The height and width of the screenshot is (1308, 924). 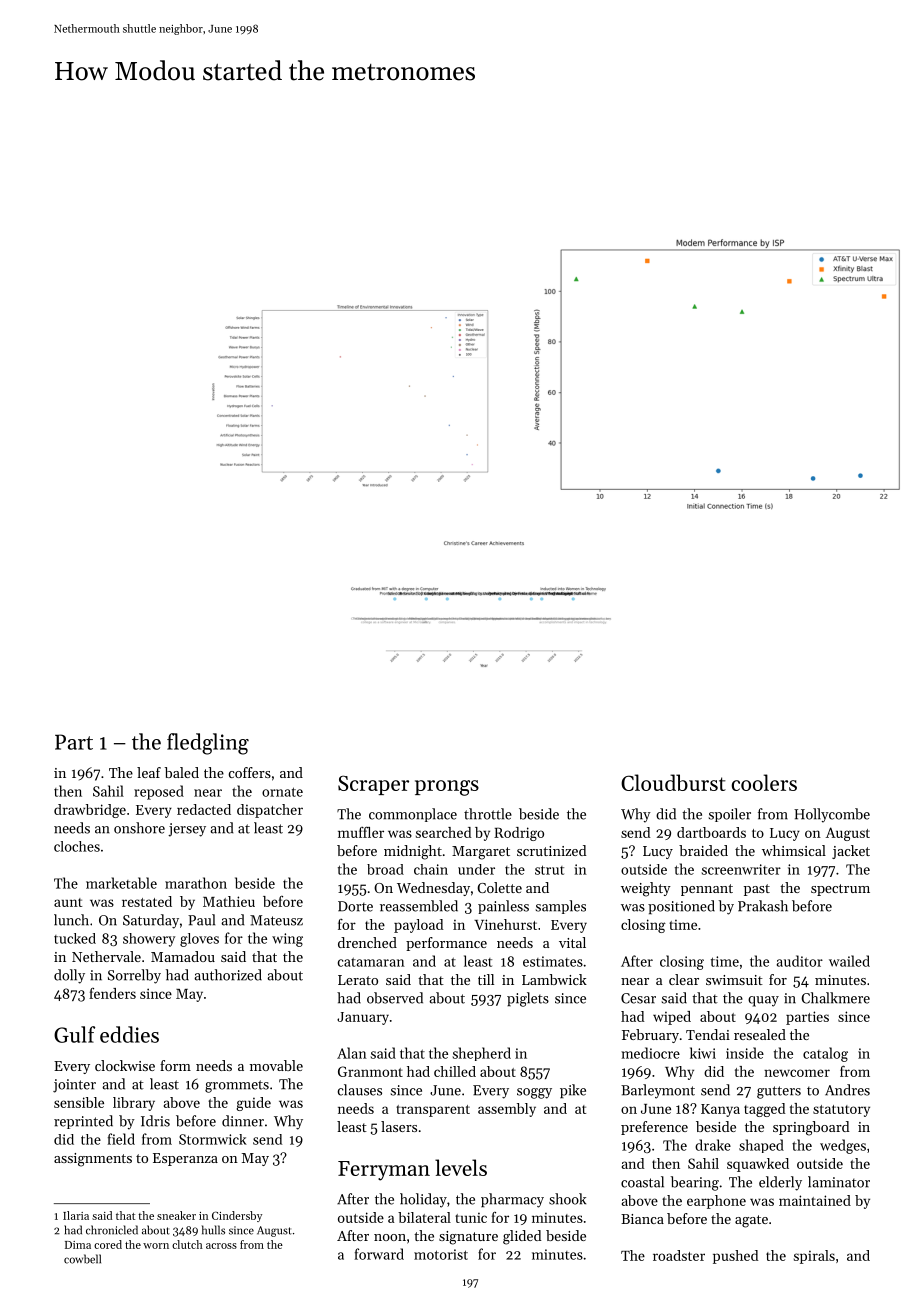 What do you see at coordinates (763, 906) in the screenshot?
I see `Prakash` at bounding box center [763, 906].
